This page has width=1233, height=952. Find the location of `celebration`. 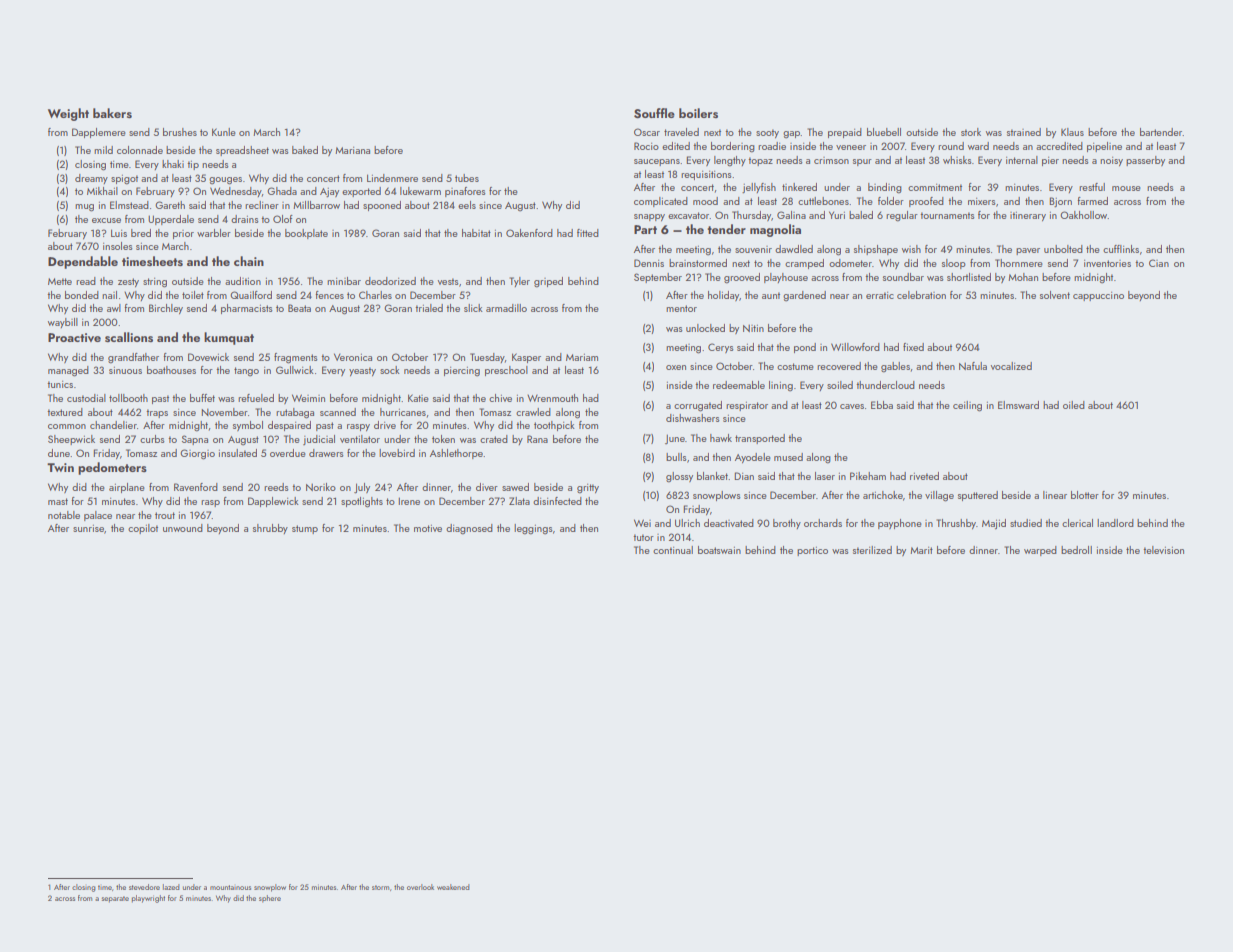

celebration is located at coordinates (921, 295).
